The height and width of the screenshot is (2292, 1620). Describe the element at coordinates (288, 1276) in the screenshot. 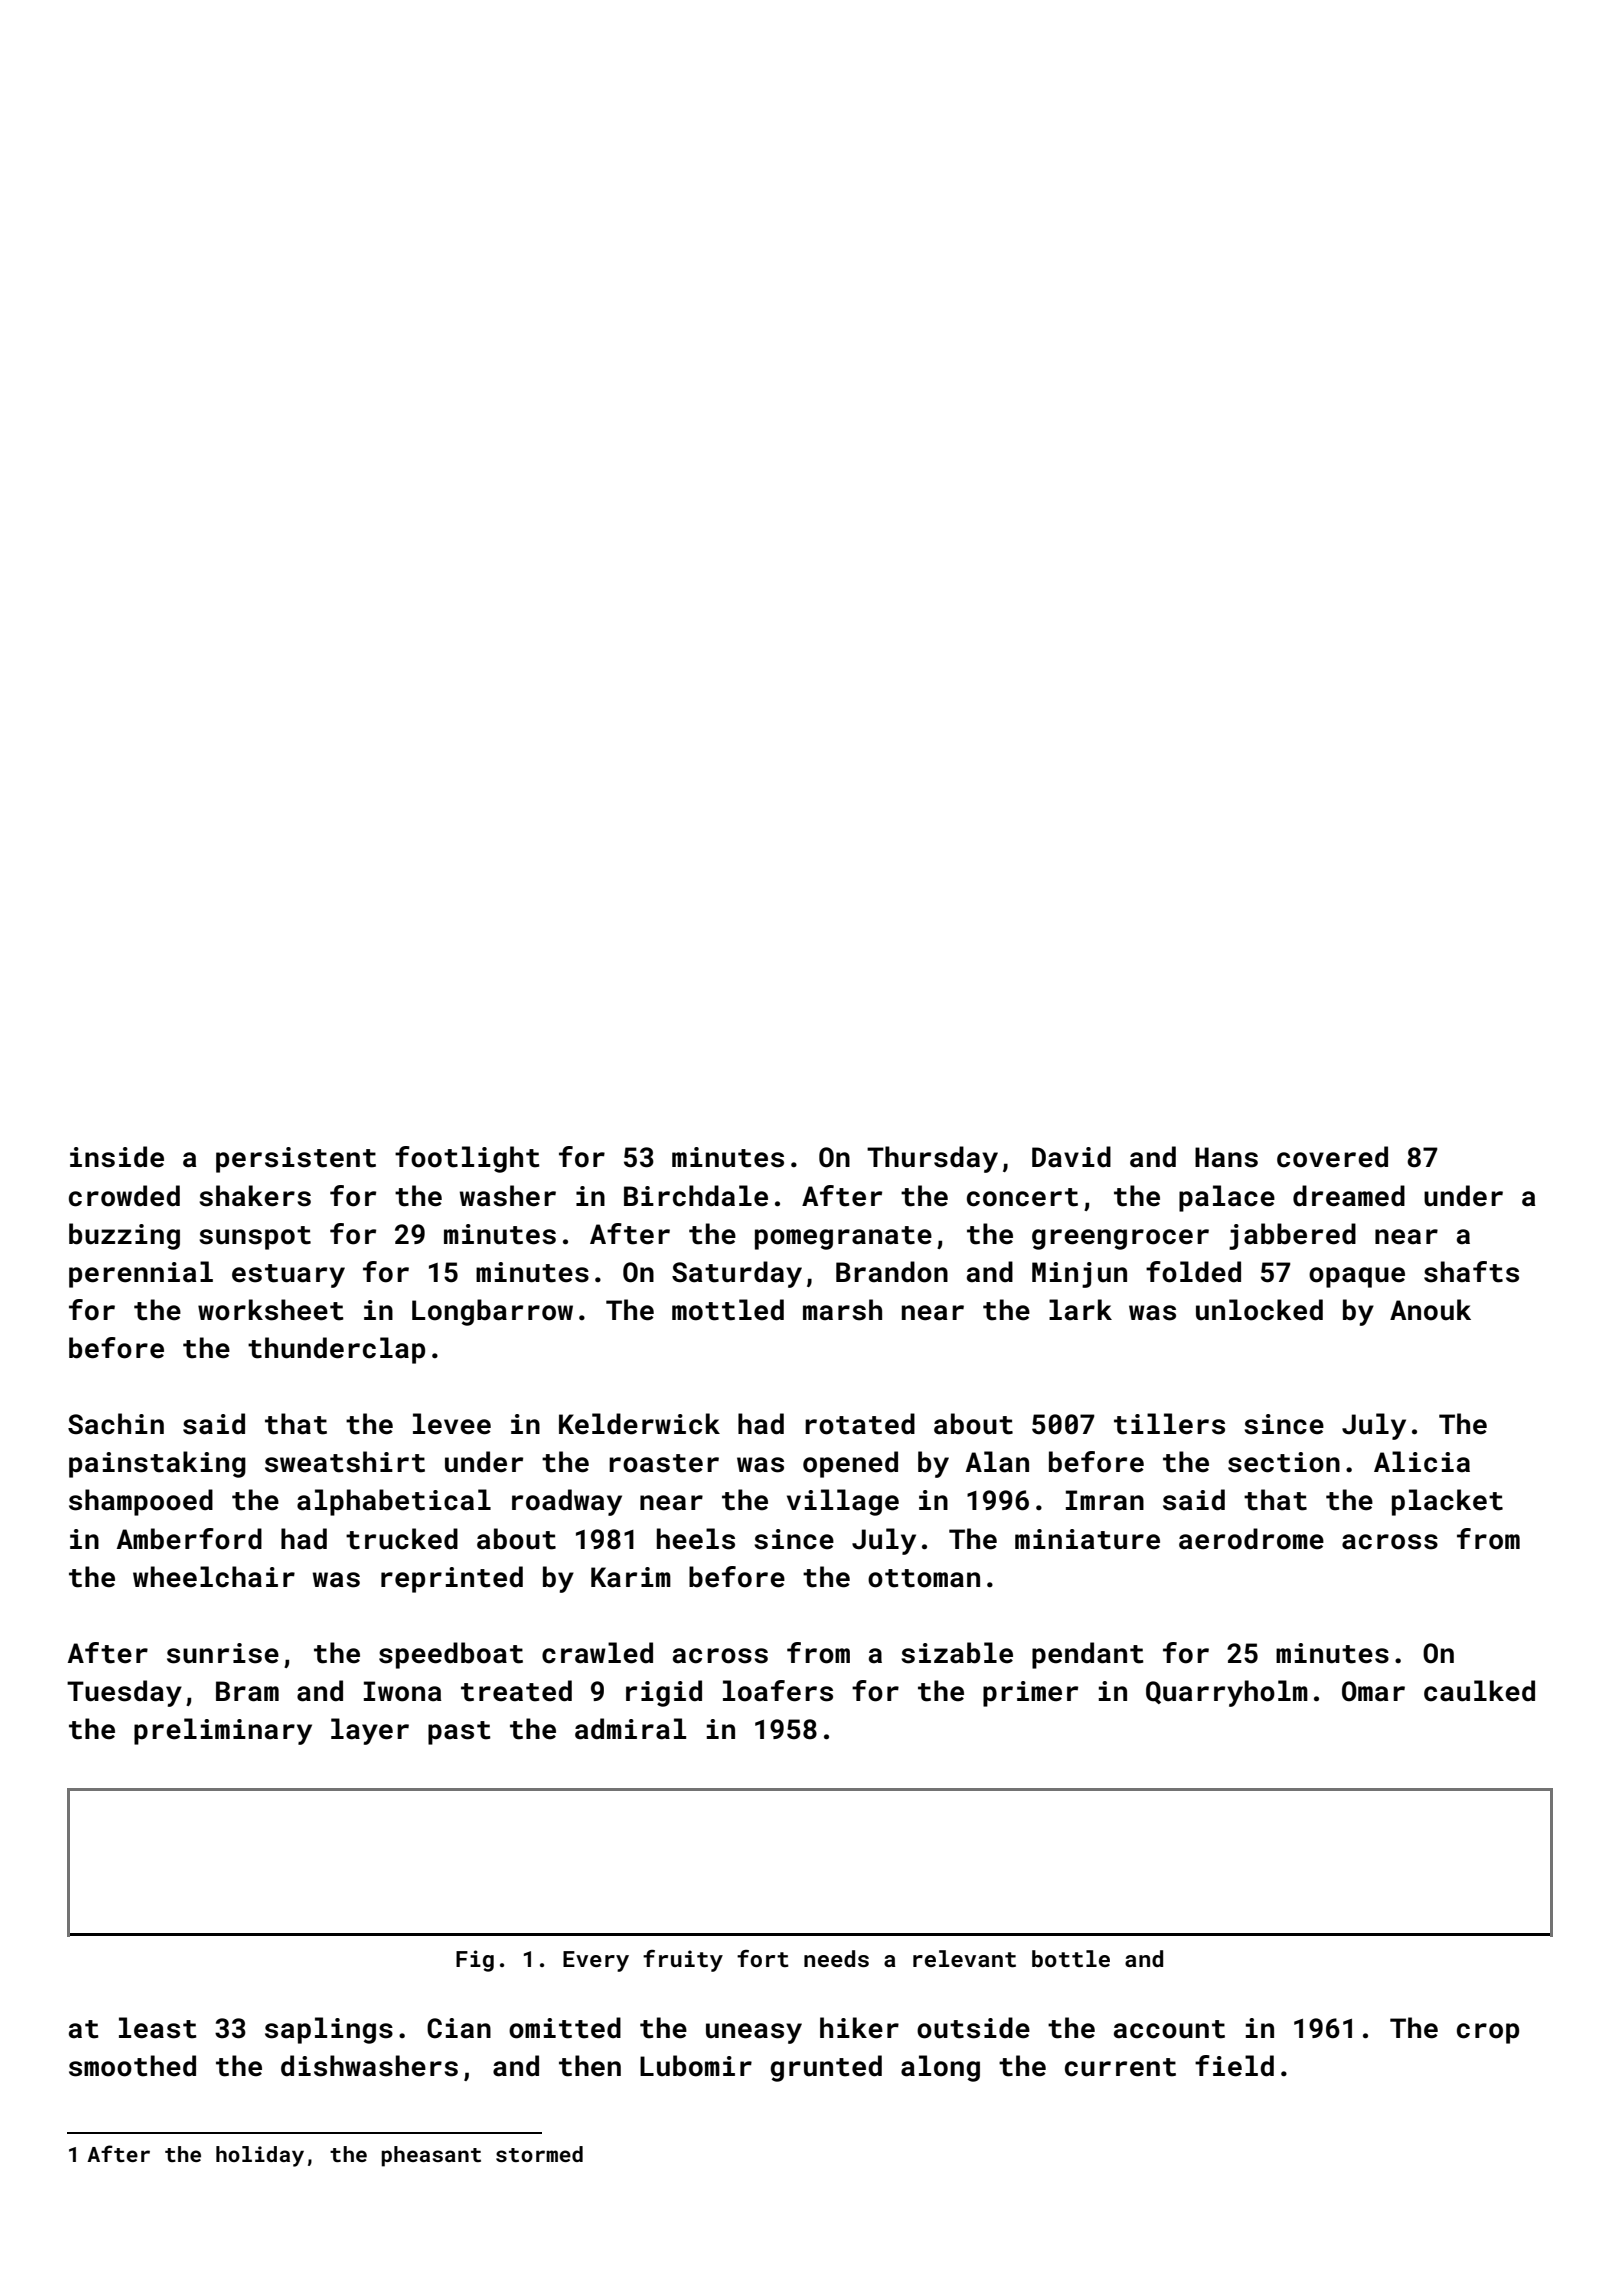

I see `estuary` at that location.
